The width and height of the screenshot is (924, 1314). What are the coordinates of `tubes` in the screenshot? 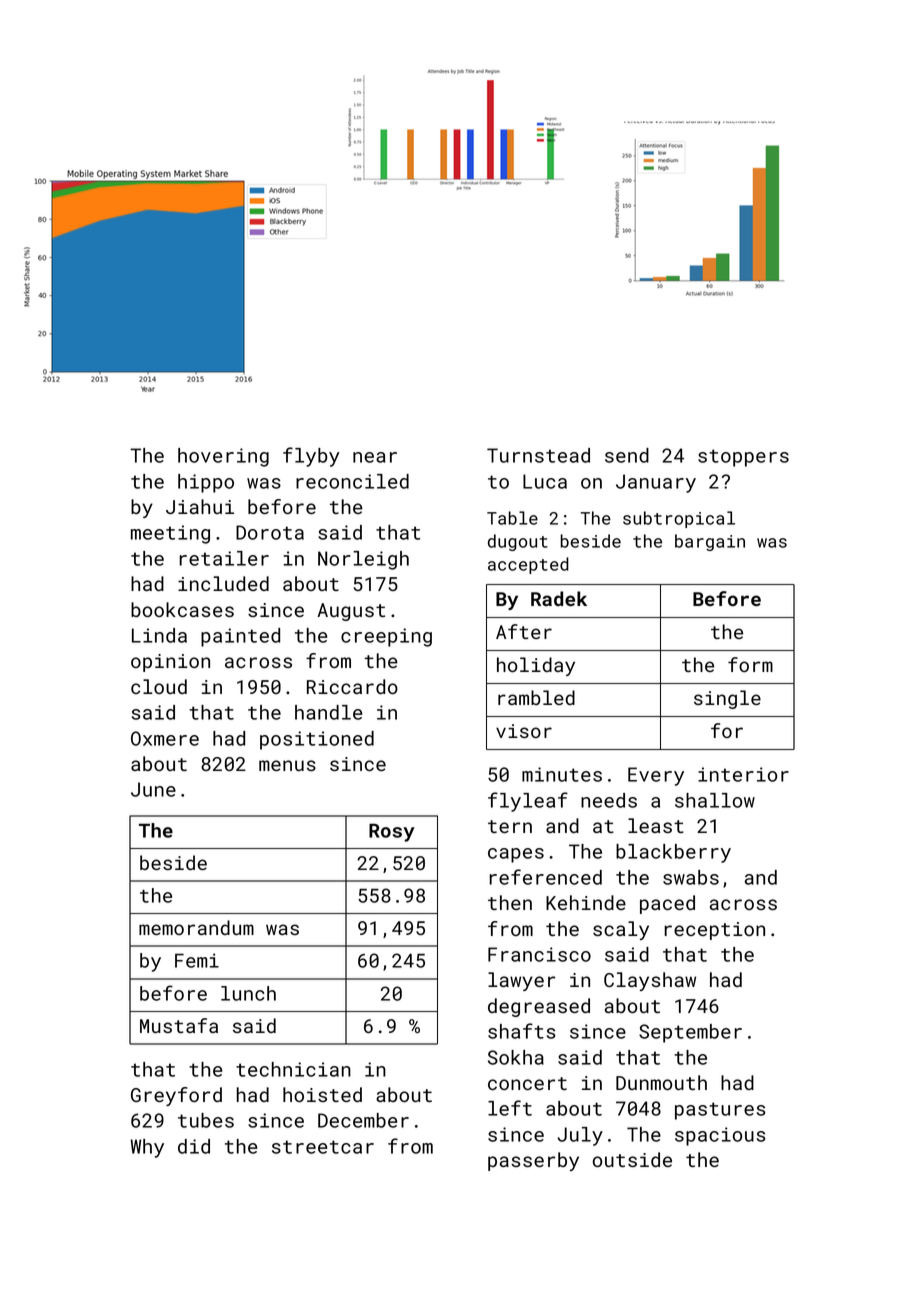 It's located at (206, 1120).
